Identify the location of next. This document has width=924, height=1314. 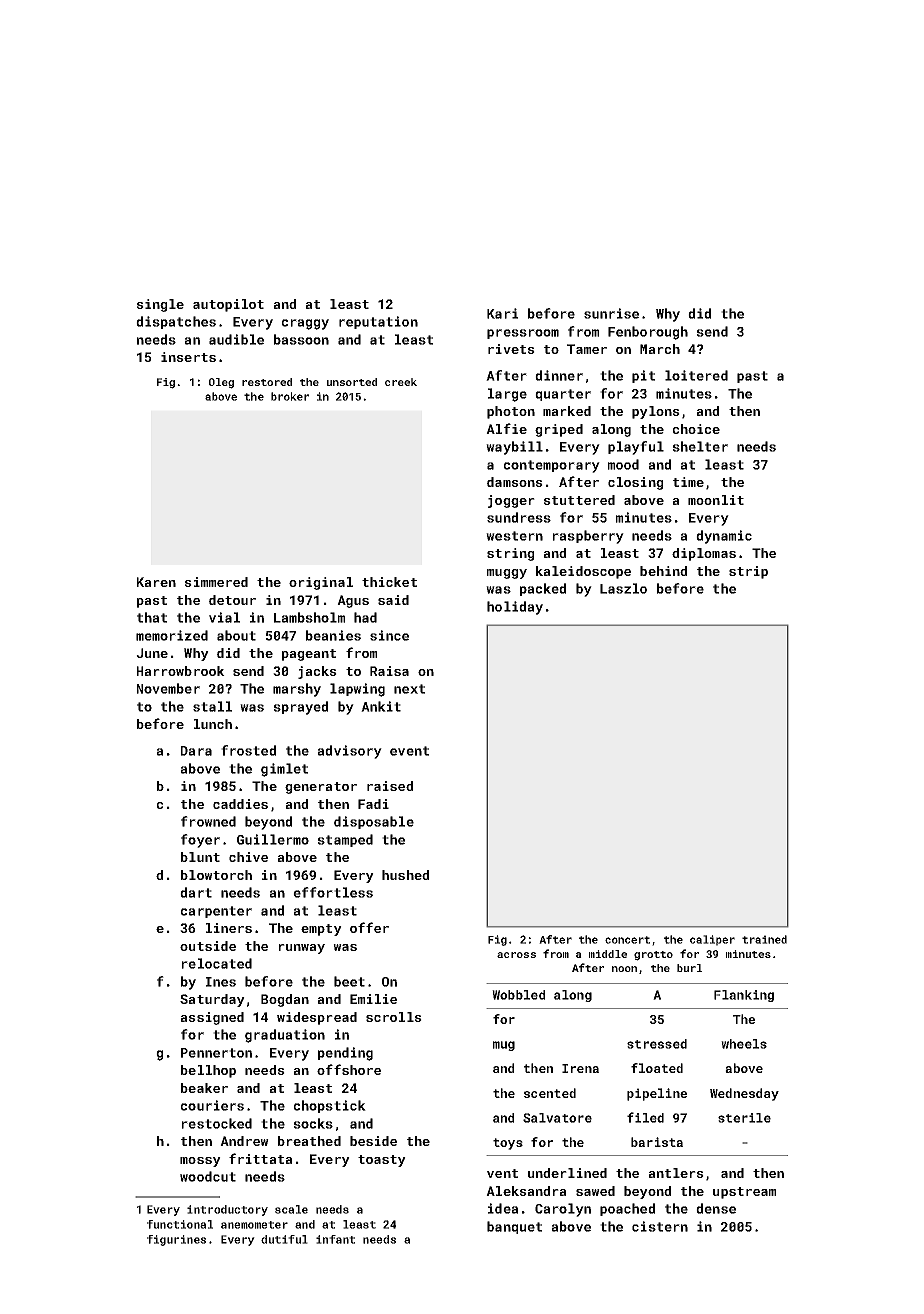
(409, 689).
